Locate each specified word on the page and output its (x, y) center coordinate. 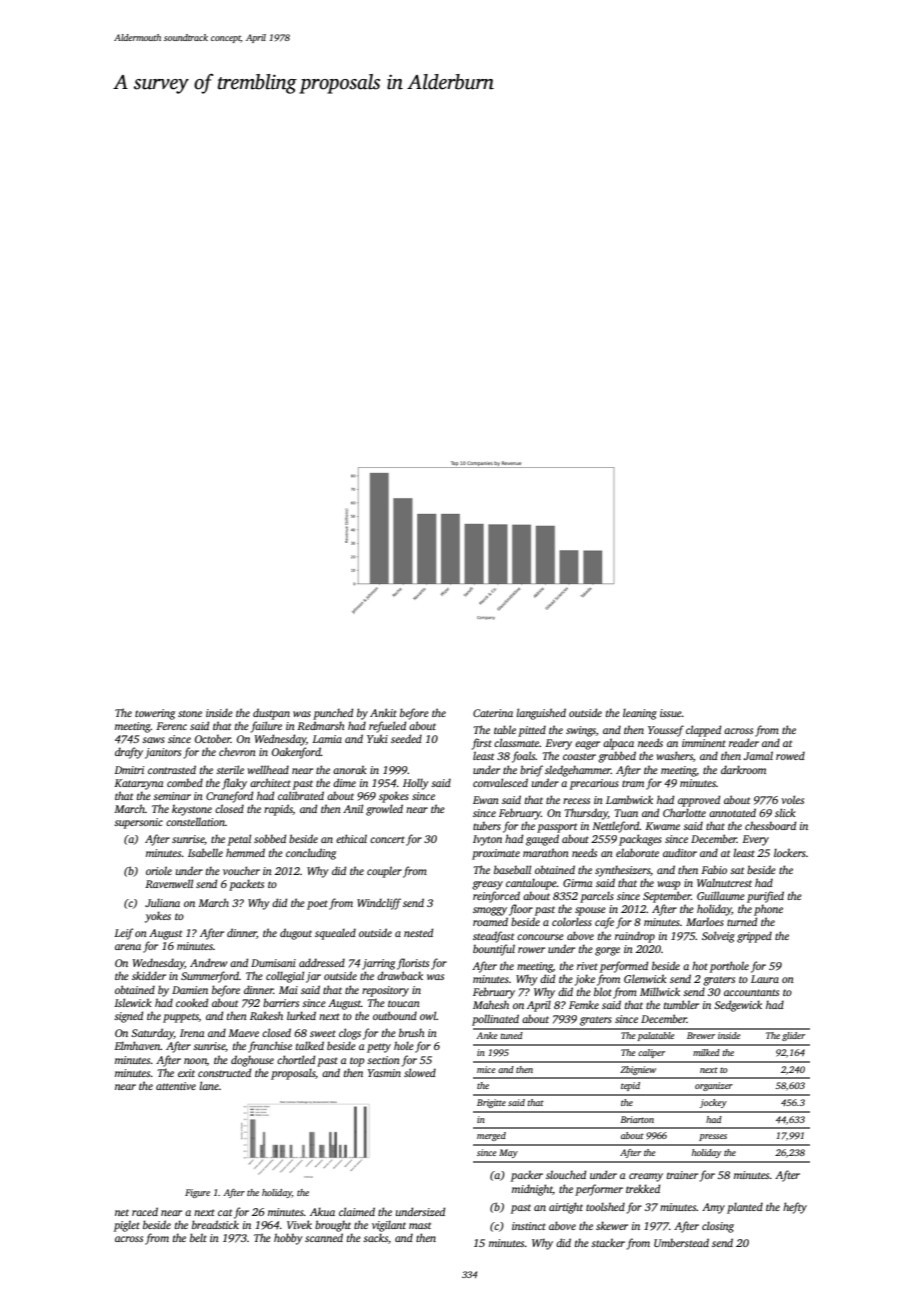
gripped (754, 937)
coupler (384, 872)
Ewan (486, 800)
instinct (529, 1226)
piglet (127, 1226)
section (383, 1060)
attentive (176, 1086)
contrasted (172, 769)
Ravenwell (169, 883)
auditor (680, 852)
